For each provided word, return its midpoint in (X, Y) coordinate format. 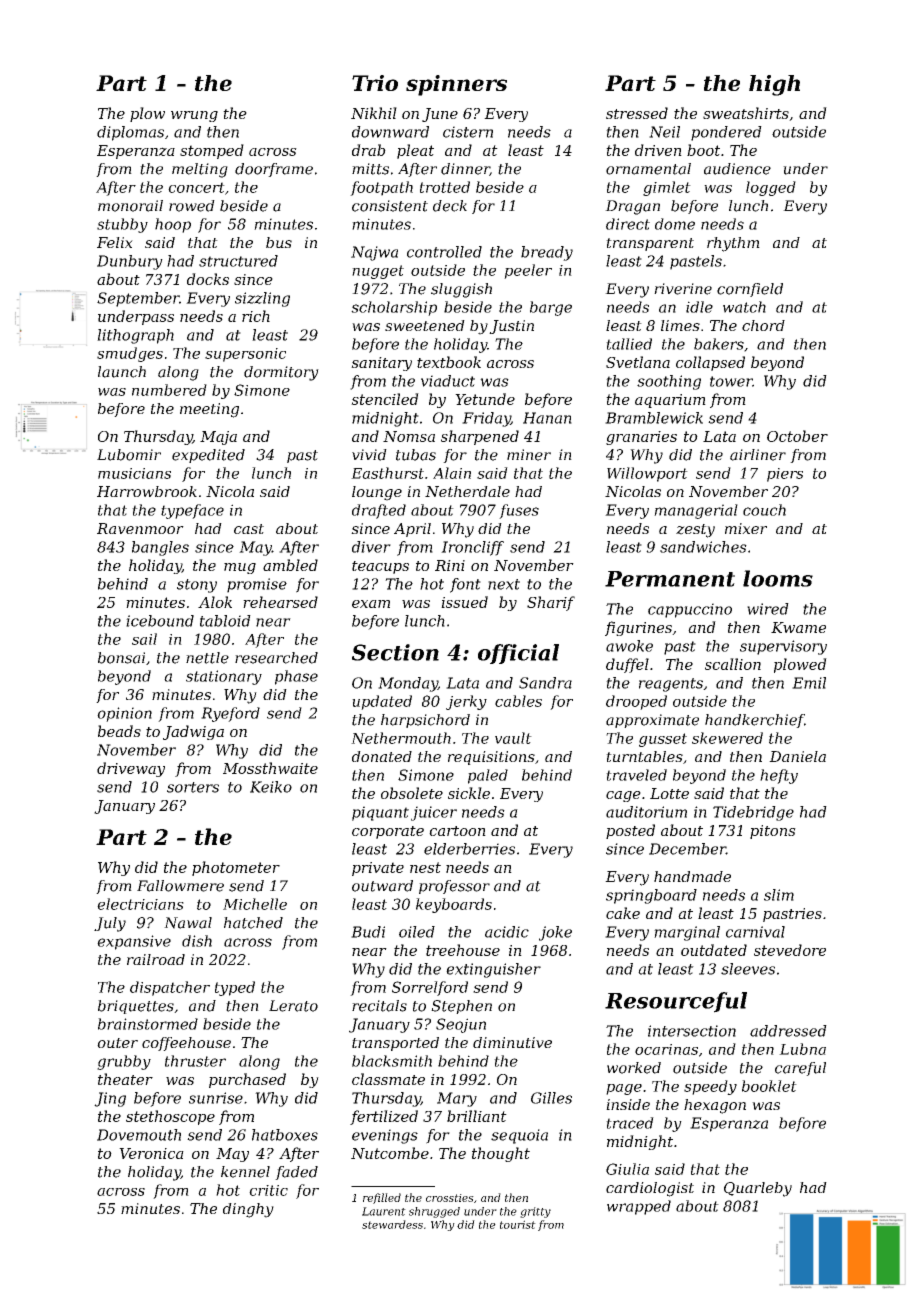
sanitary (381, 364)
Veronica (151, 1153)
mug (240, 568)
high (774, 85)
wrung (194, 116)
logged (771, 188)
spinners (456, 85)
